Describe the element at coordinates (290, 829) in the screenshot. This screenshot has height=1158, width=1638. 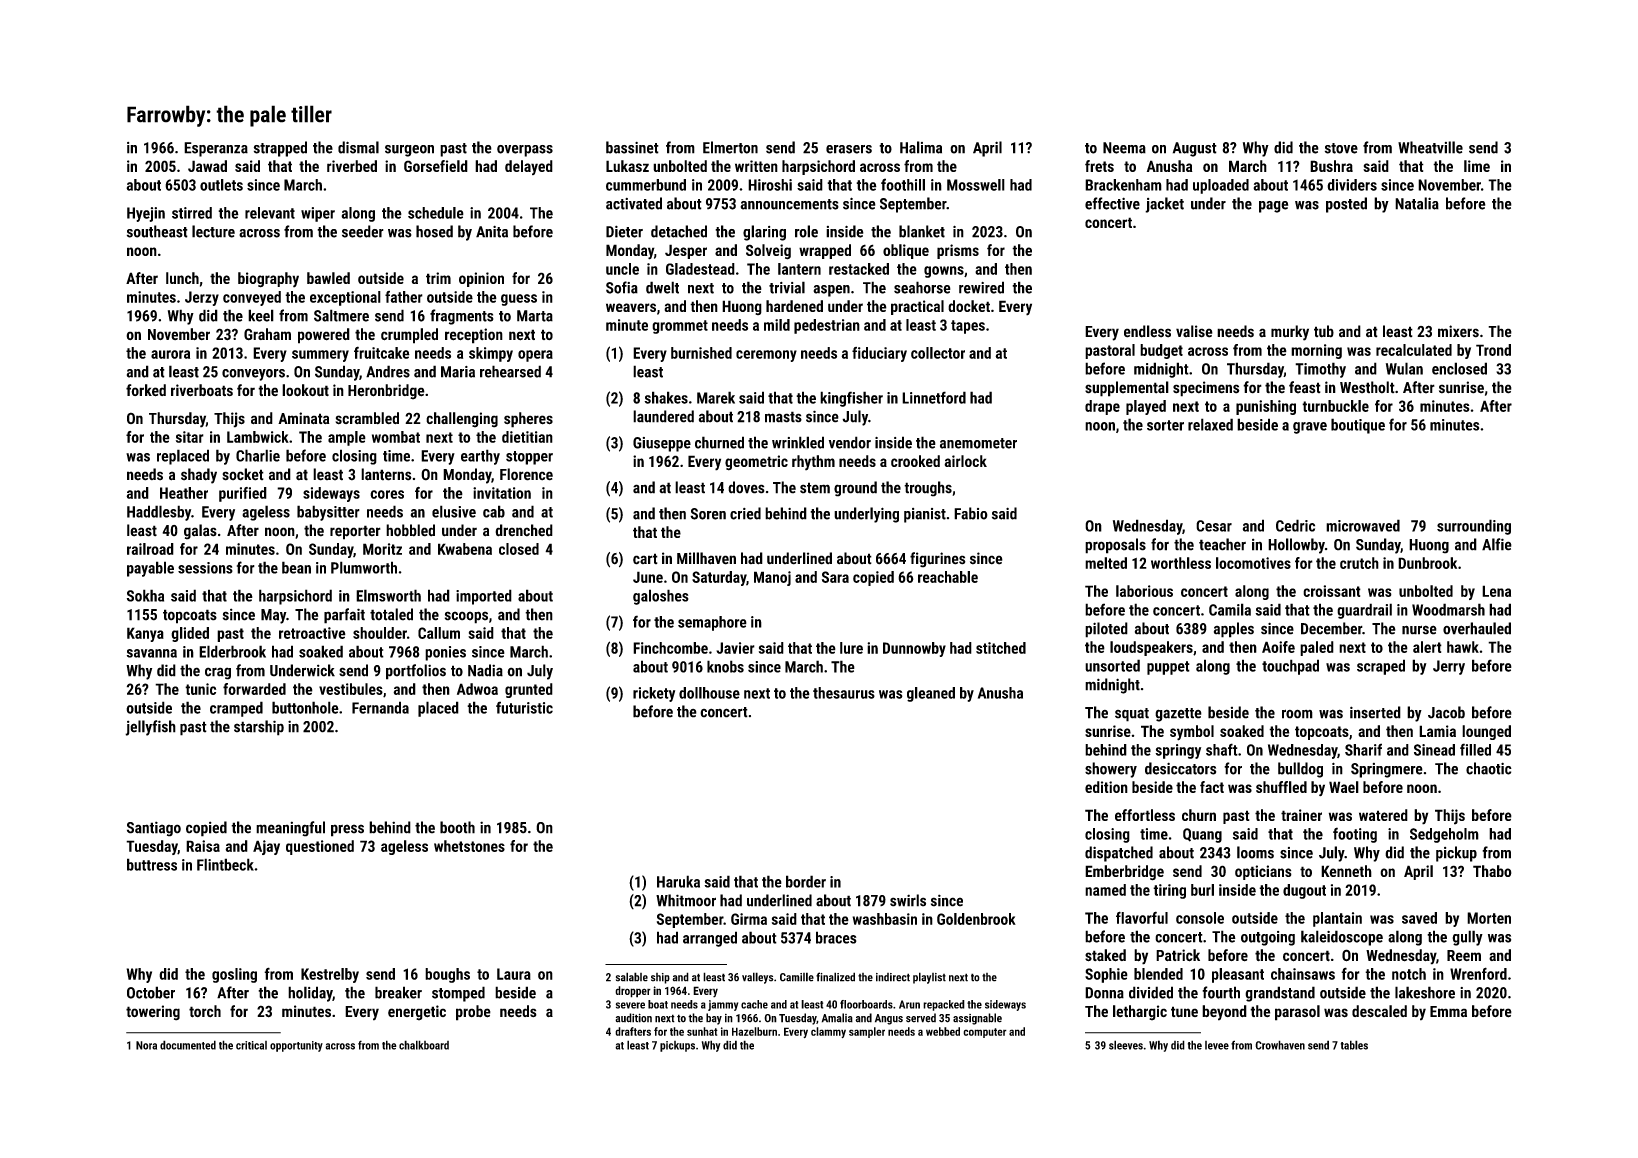
I see `meaningful` at that location.
